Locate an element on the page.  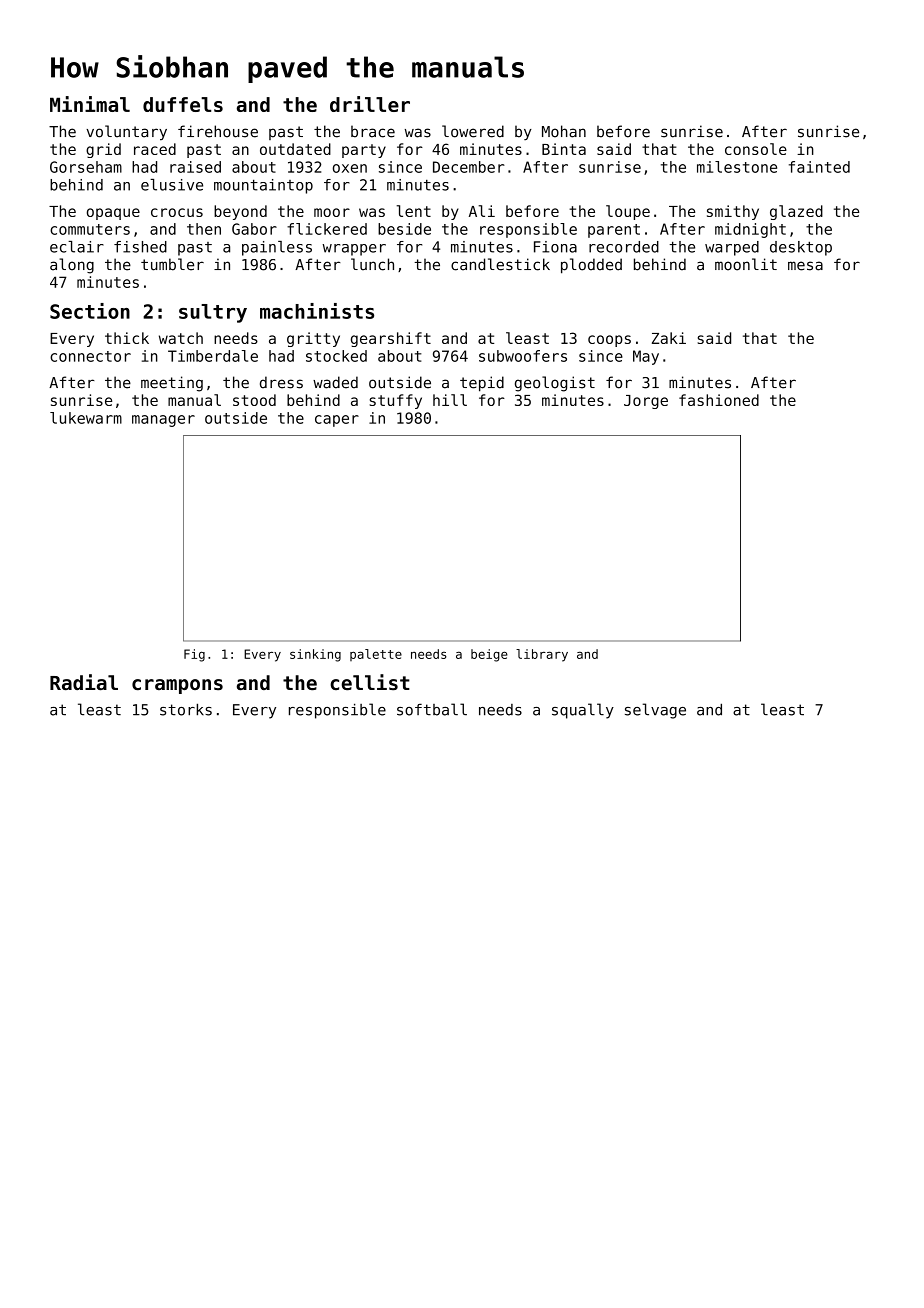
Fig is located at coordinates (194, 655).
